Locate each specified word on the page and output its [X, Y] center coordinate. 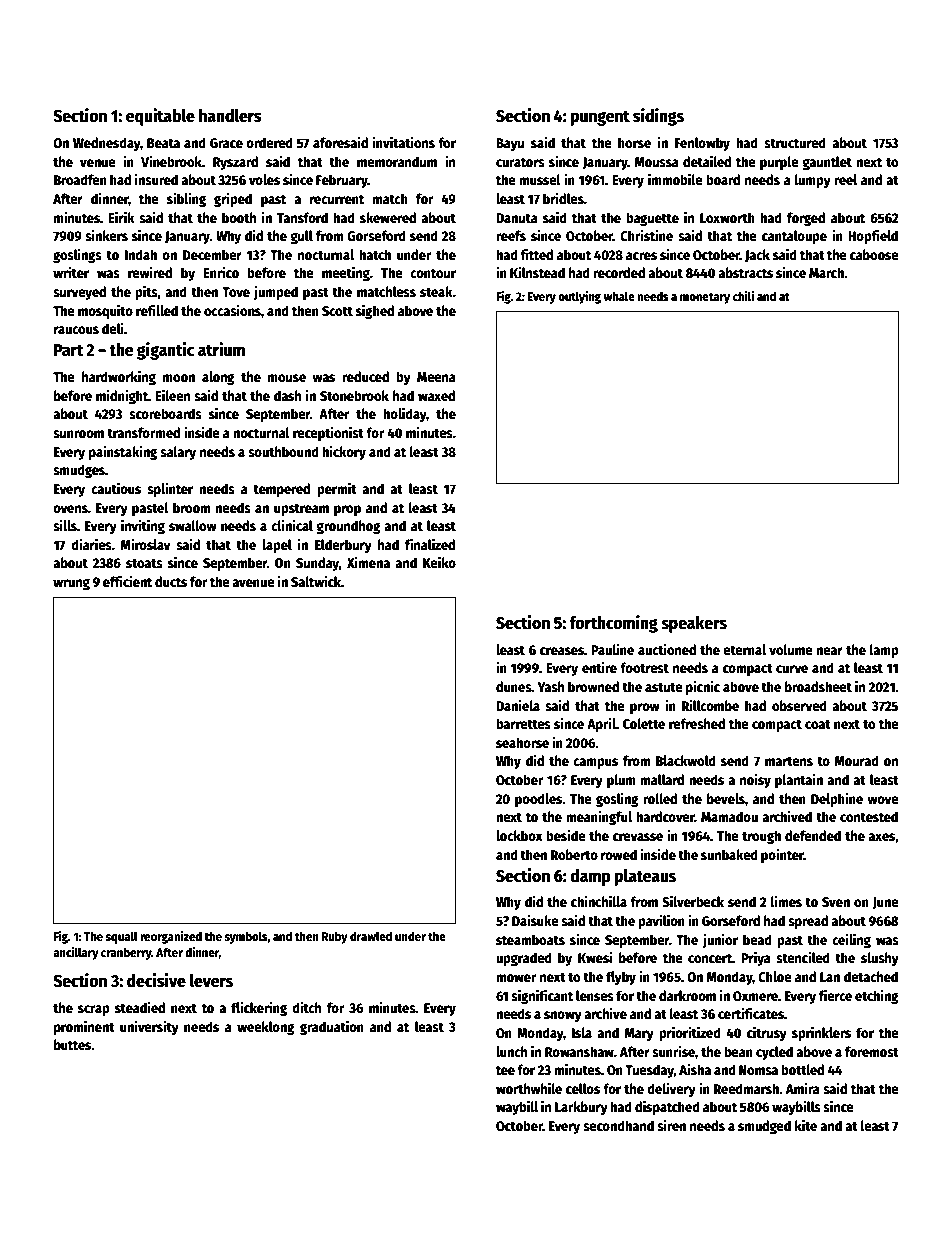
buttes [72, 1044]
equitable [160, 117]
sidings [658, 117]
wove [883, 800]
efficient [127, 581]
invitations [404, 142]
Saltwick [316, 581]
